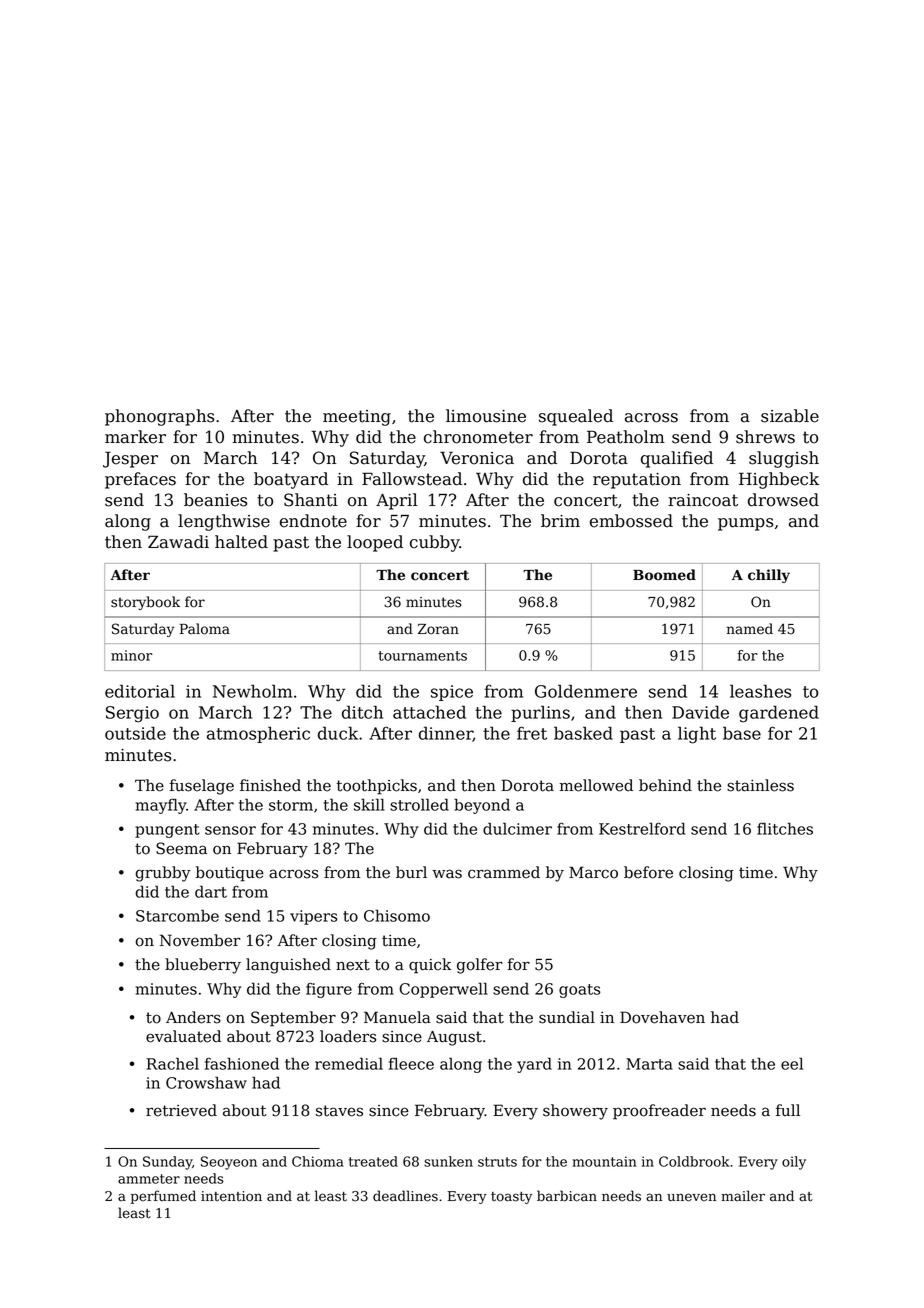 The height and width of the screenshot is (1308, 924). Describe the element at coordinates (135, 733) in the screenshot. I see `outside` at that location.
